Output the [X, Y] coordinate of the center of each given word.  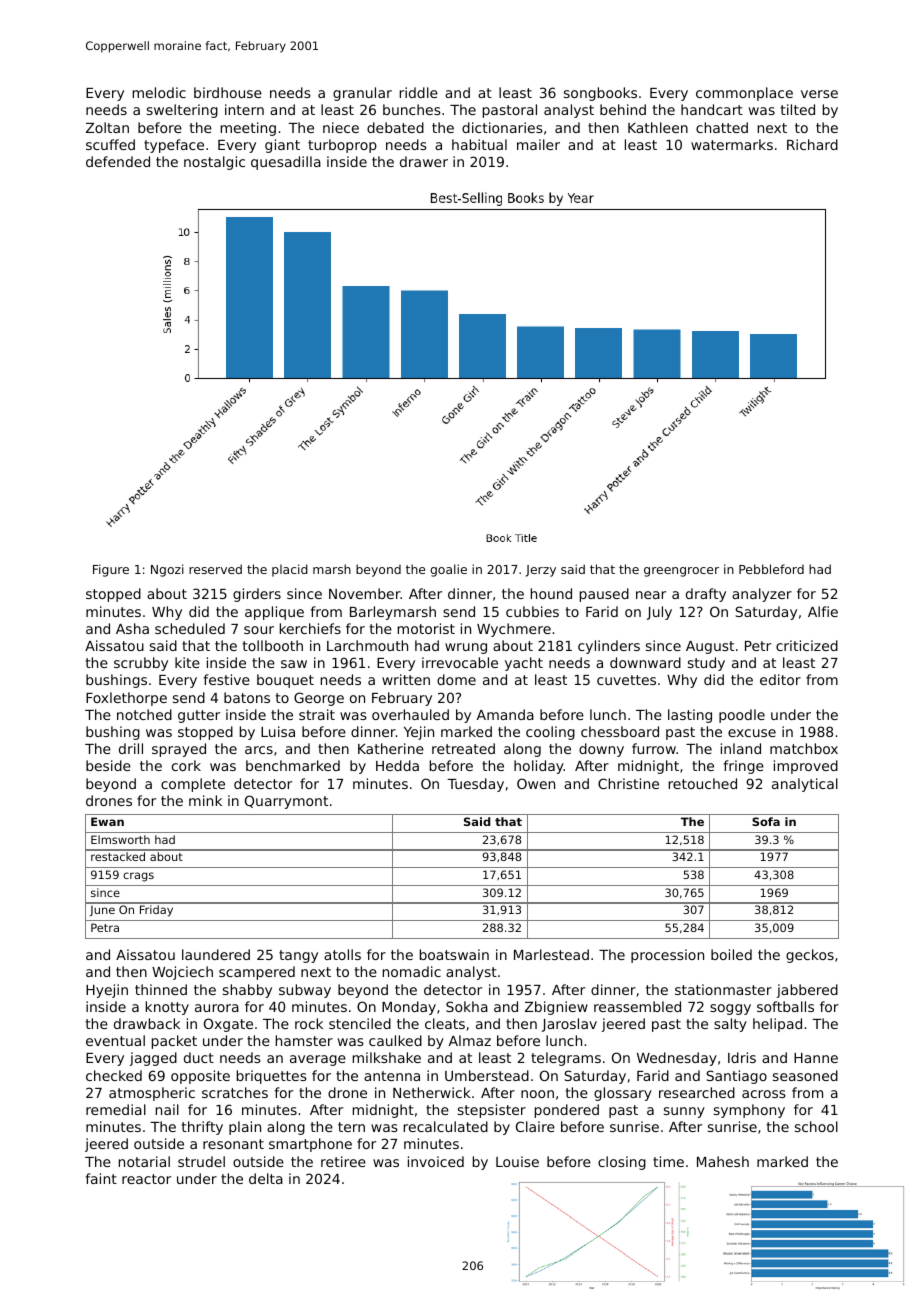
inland [741, 748]
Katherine [391, 748]
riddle [419, 92]
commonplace [744, 94]
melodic [159, 92]
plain [245, 1128]
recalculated [446, 1126]
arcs [259, 750]
